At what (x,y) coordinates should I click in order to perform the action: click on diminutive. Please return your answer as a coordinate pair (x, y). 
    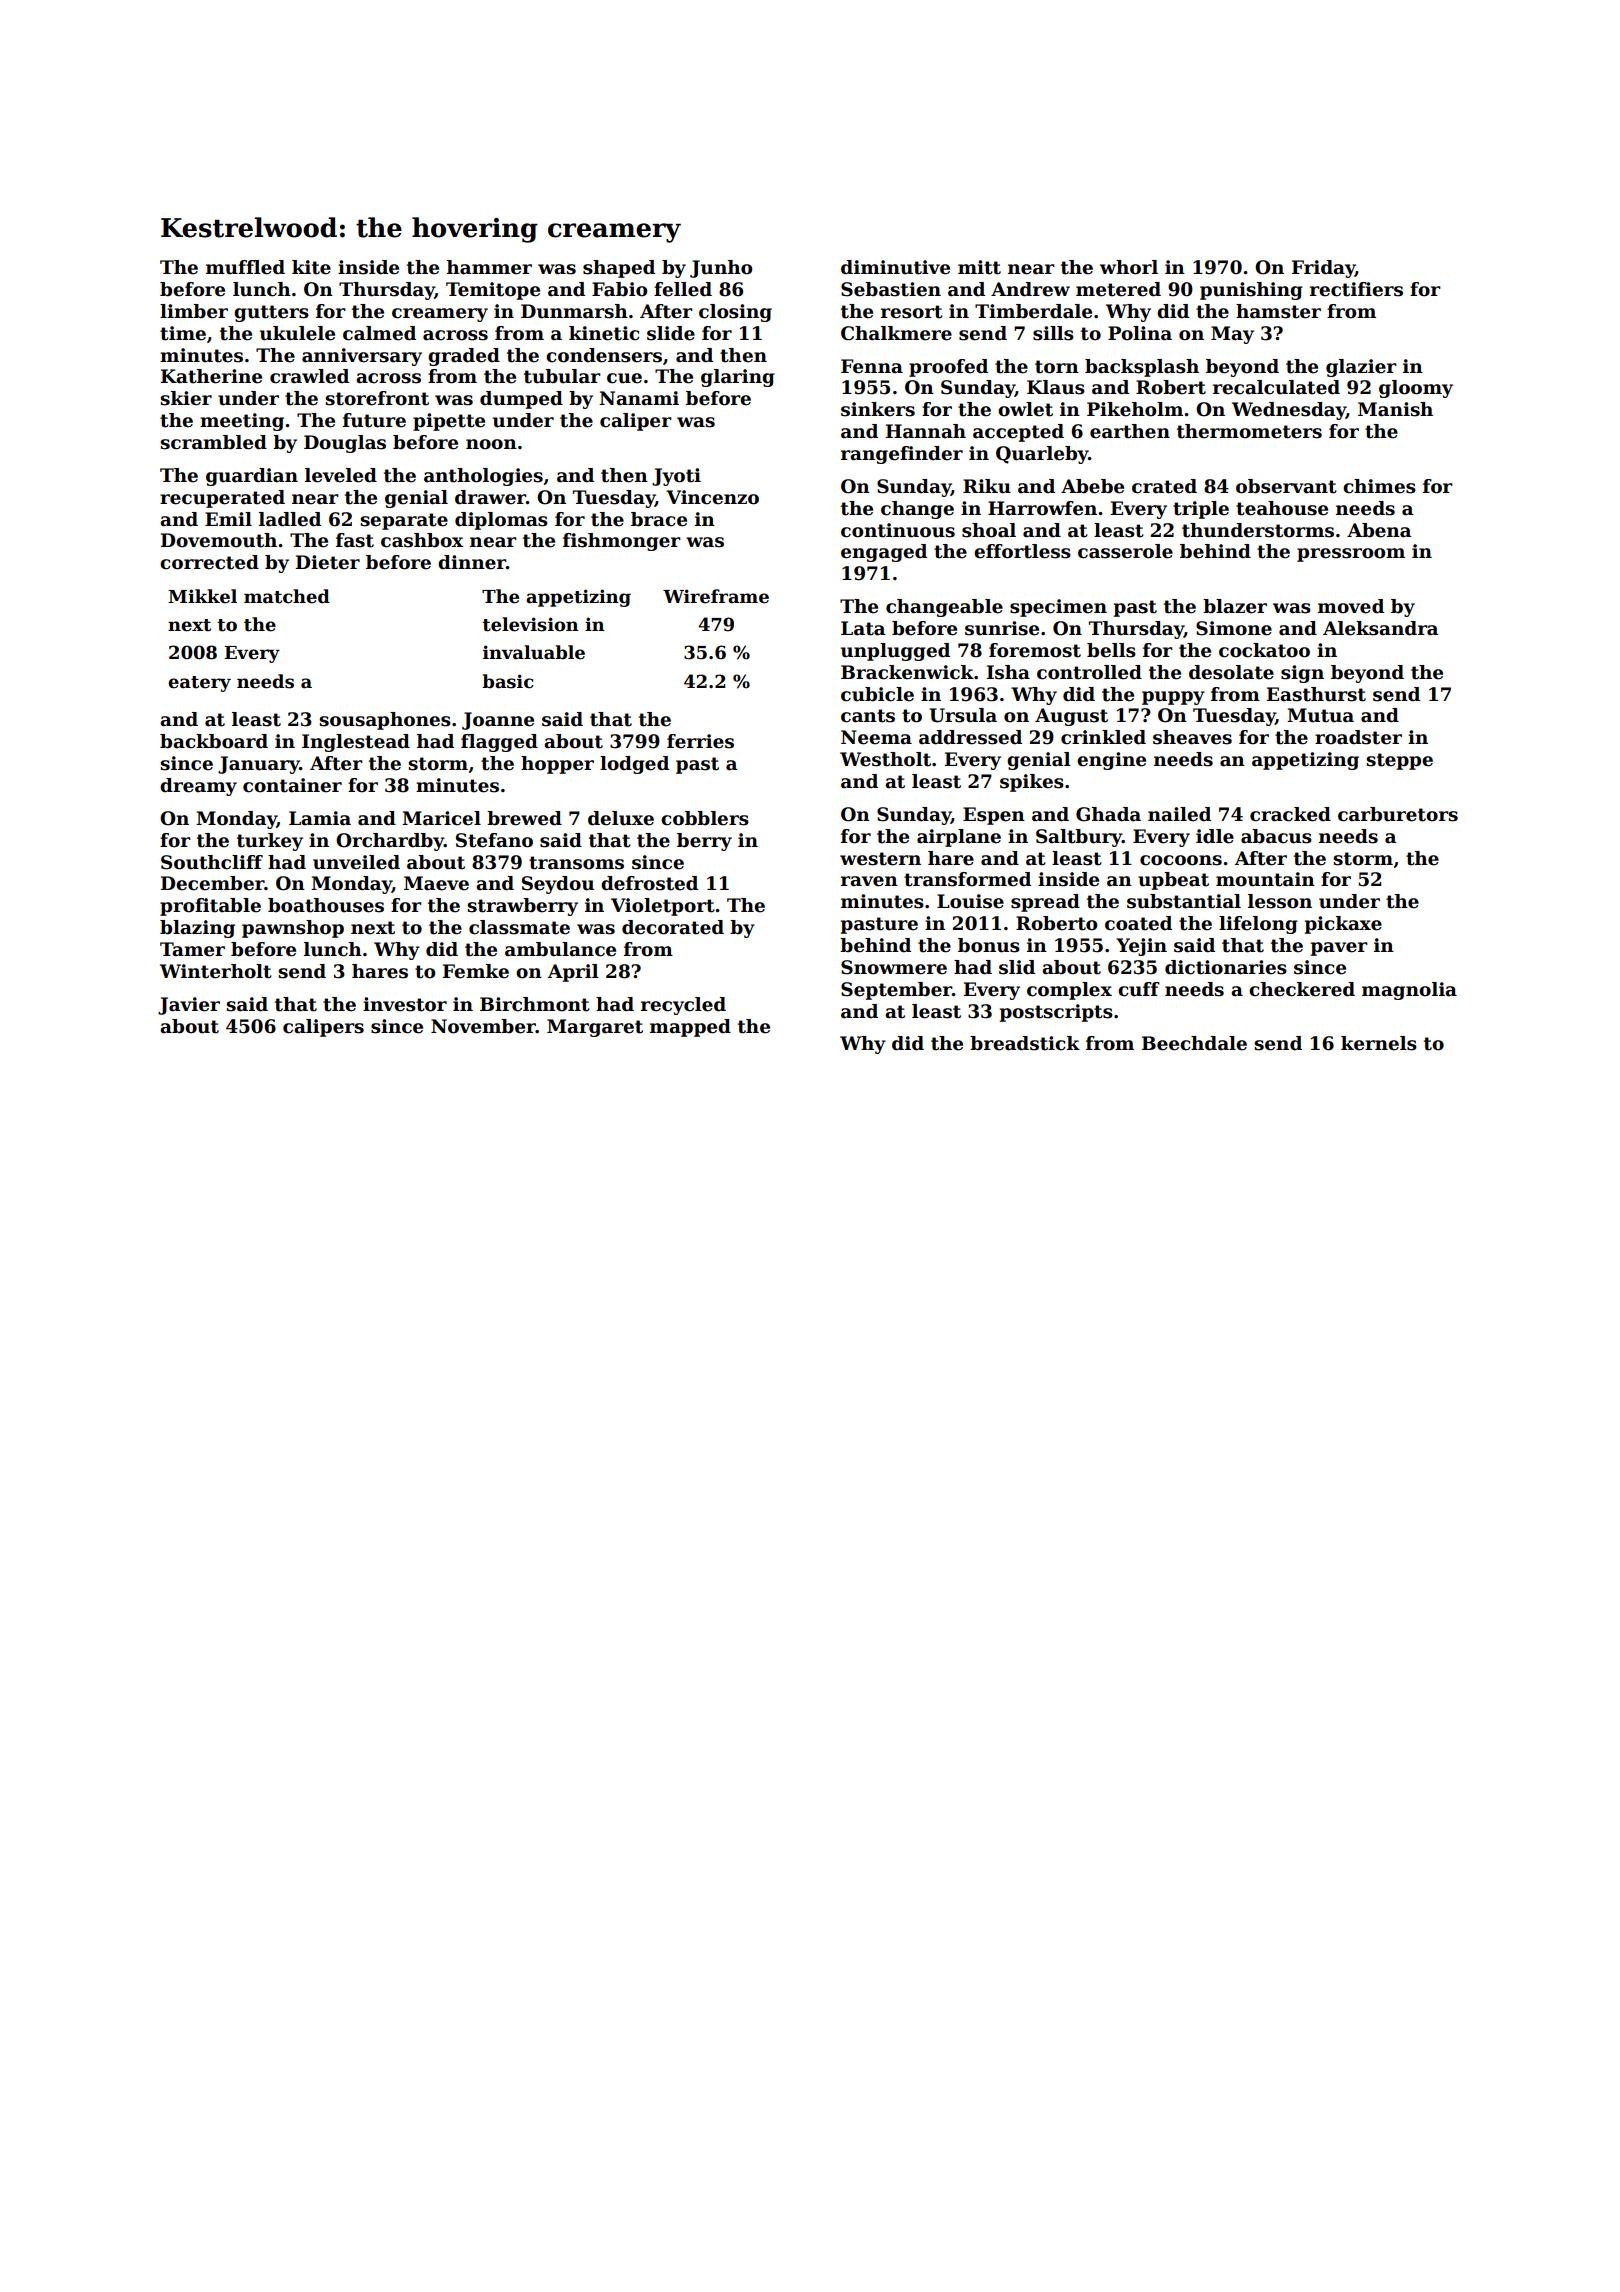
    Looking at the image, I should click on (895, 267).
